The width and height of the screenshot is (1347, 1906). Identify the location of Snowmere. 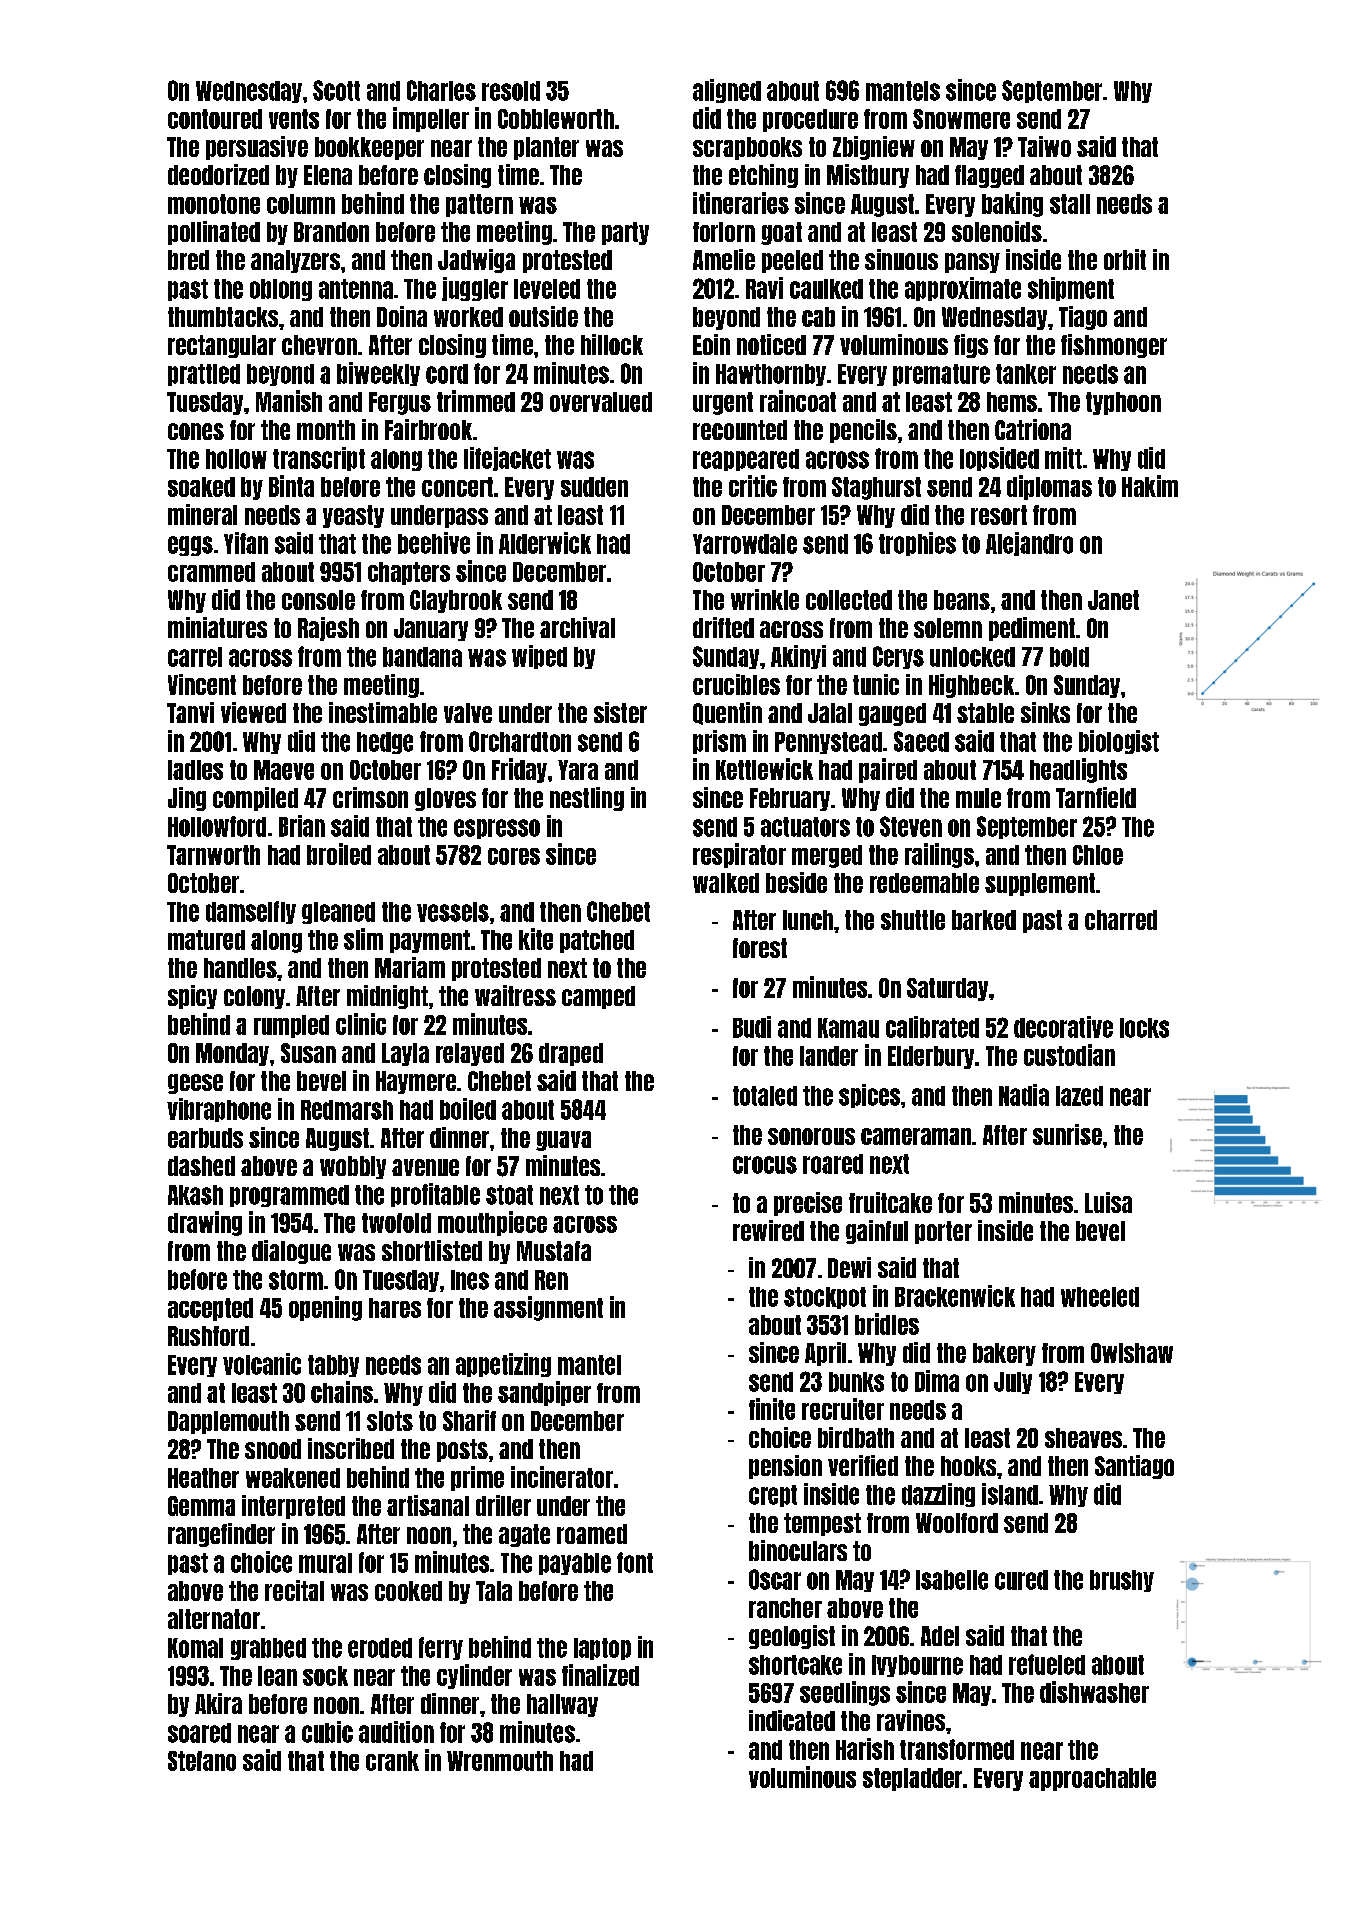
(961, 119).
